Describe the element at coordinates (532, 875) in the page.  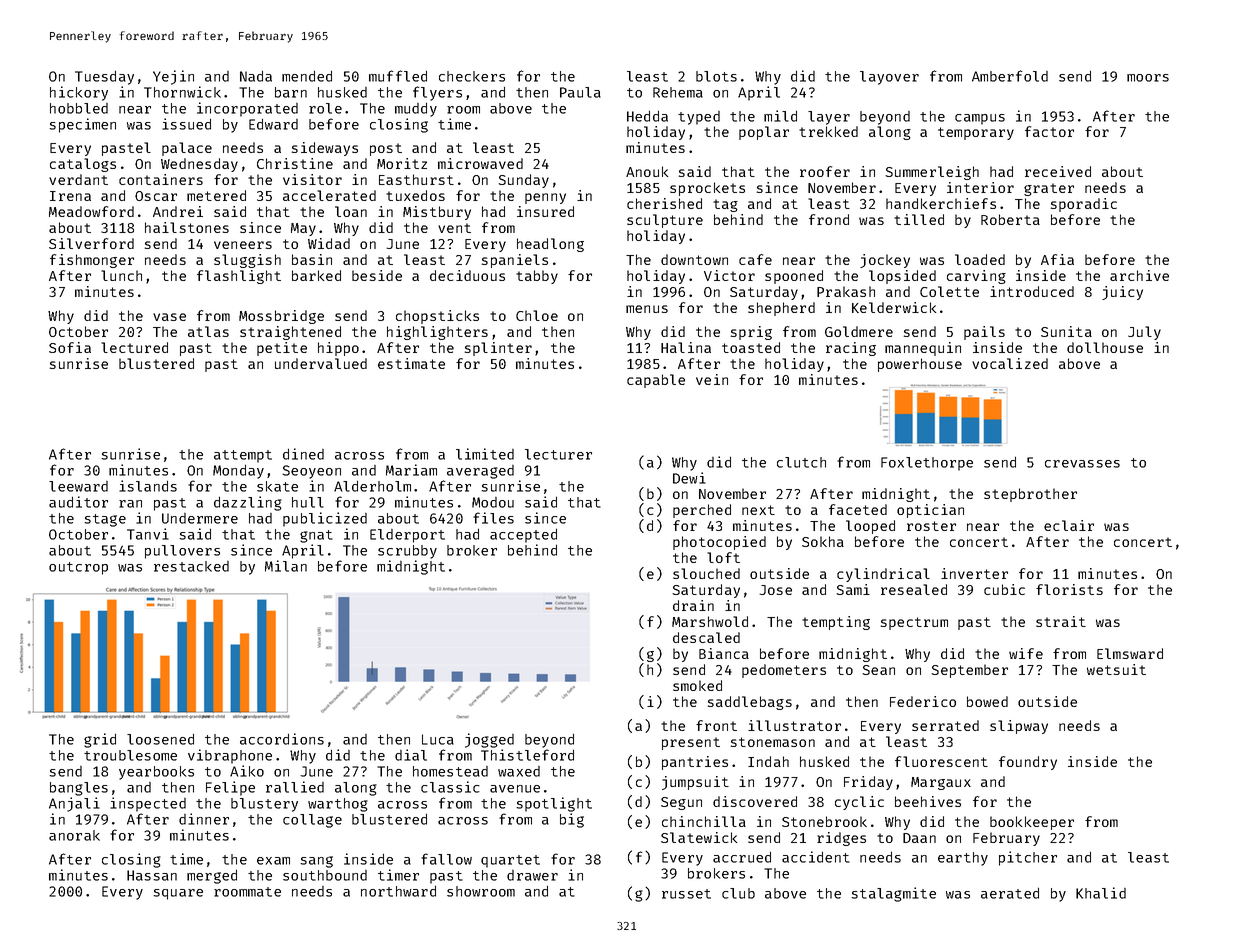
I see `drawer` at that location.
